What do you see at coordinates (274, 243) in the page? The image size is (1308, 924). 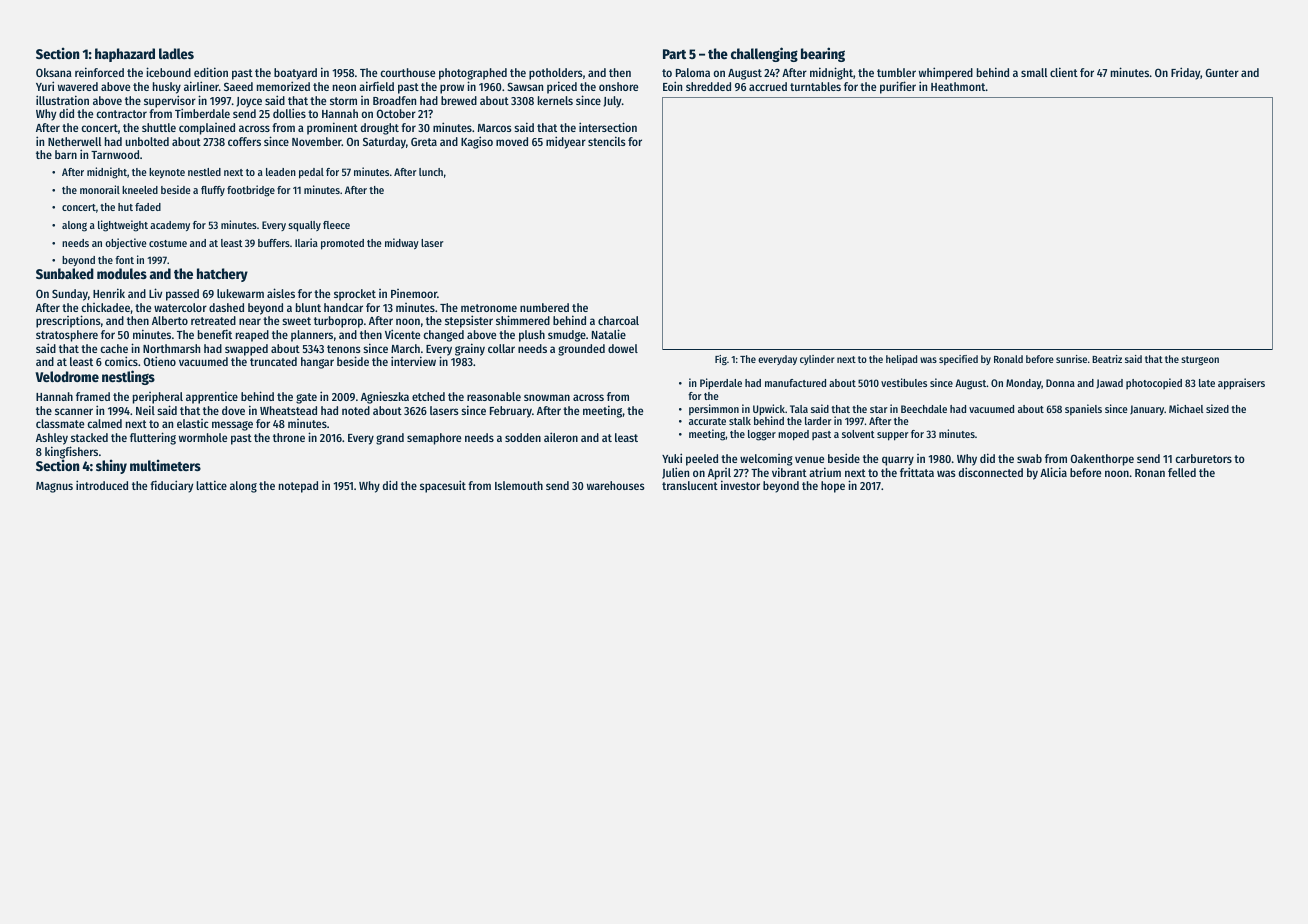 I see `buffers` at bounding box center [274, 243].
